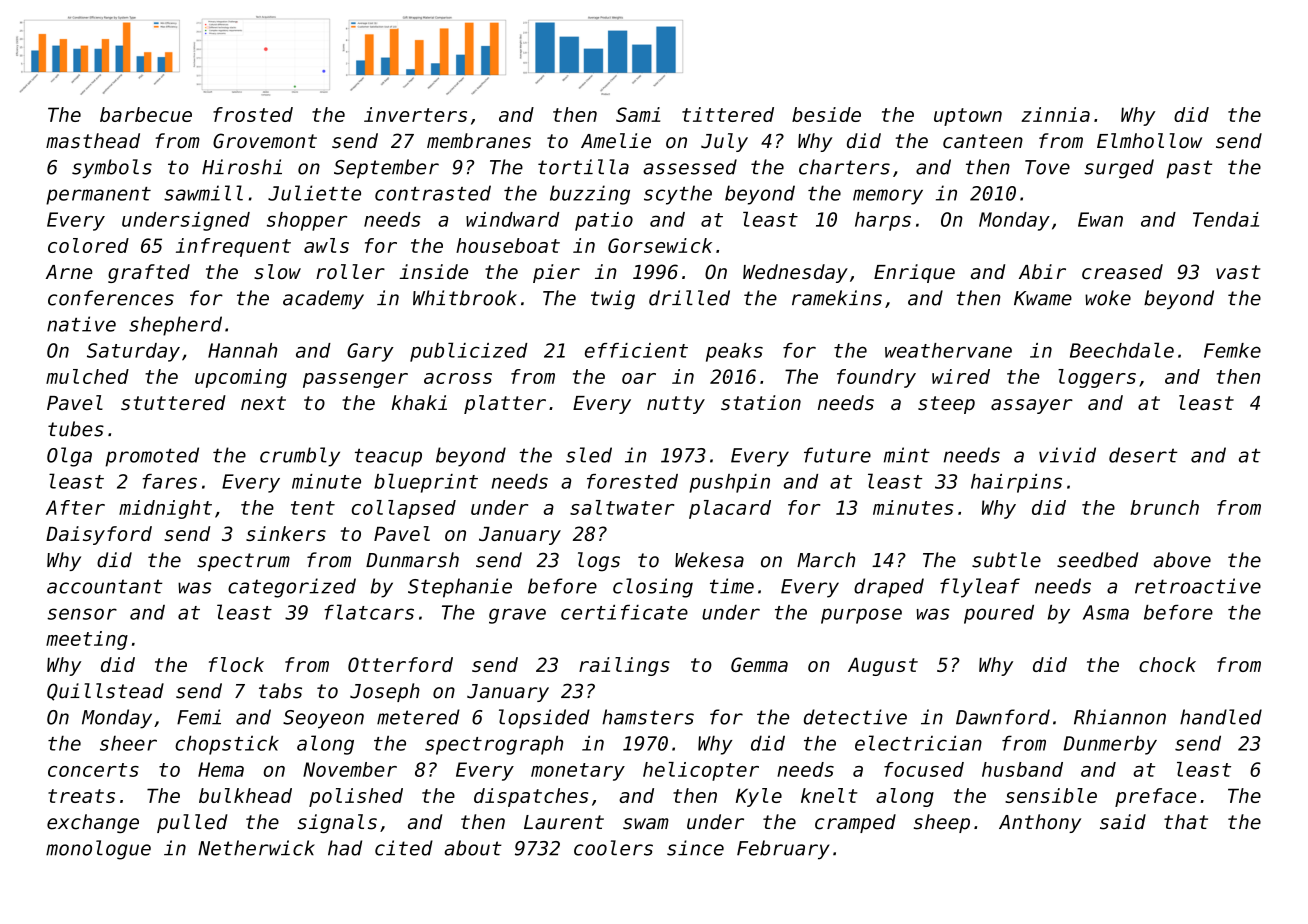 Image resolution: width=1308 pixels, height=924 pixels. I want to click on peaks, so click(734, 352).
